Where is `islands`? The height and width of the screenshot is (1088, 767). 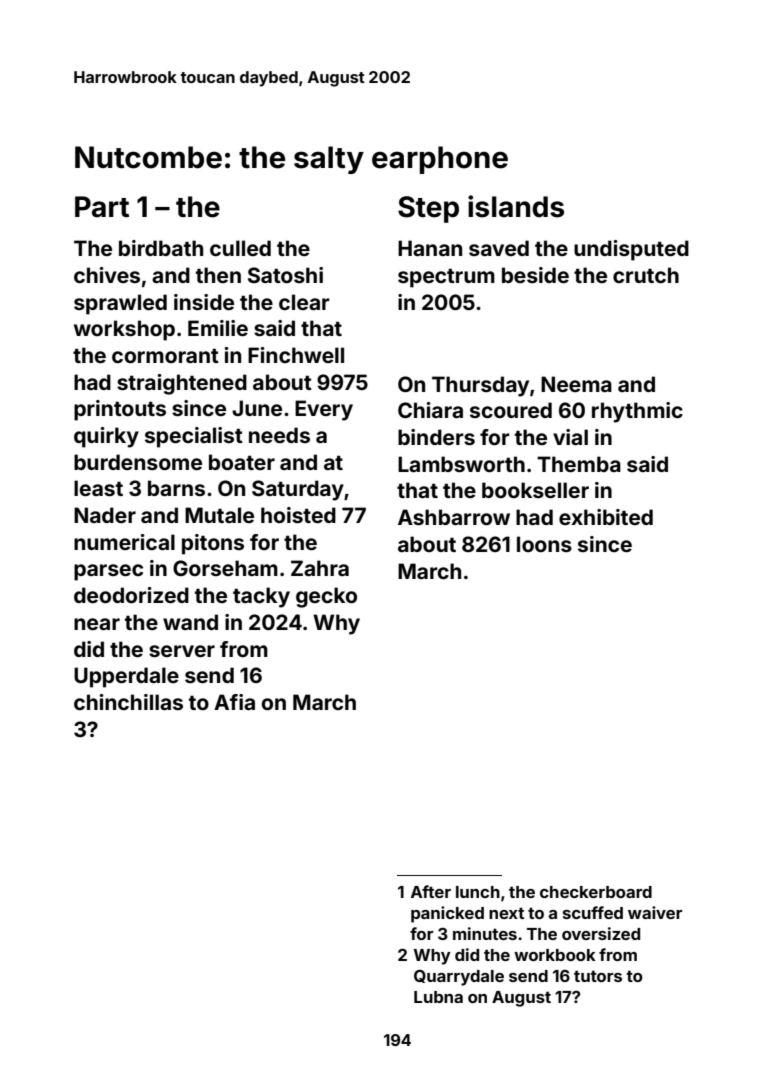
islands is located at coordinates (516, 206).
